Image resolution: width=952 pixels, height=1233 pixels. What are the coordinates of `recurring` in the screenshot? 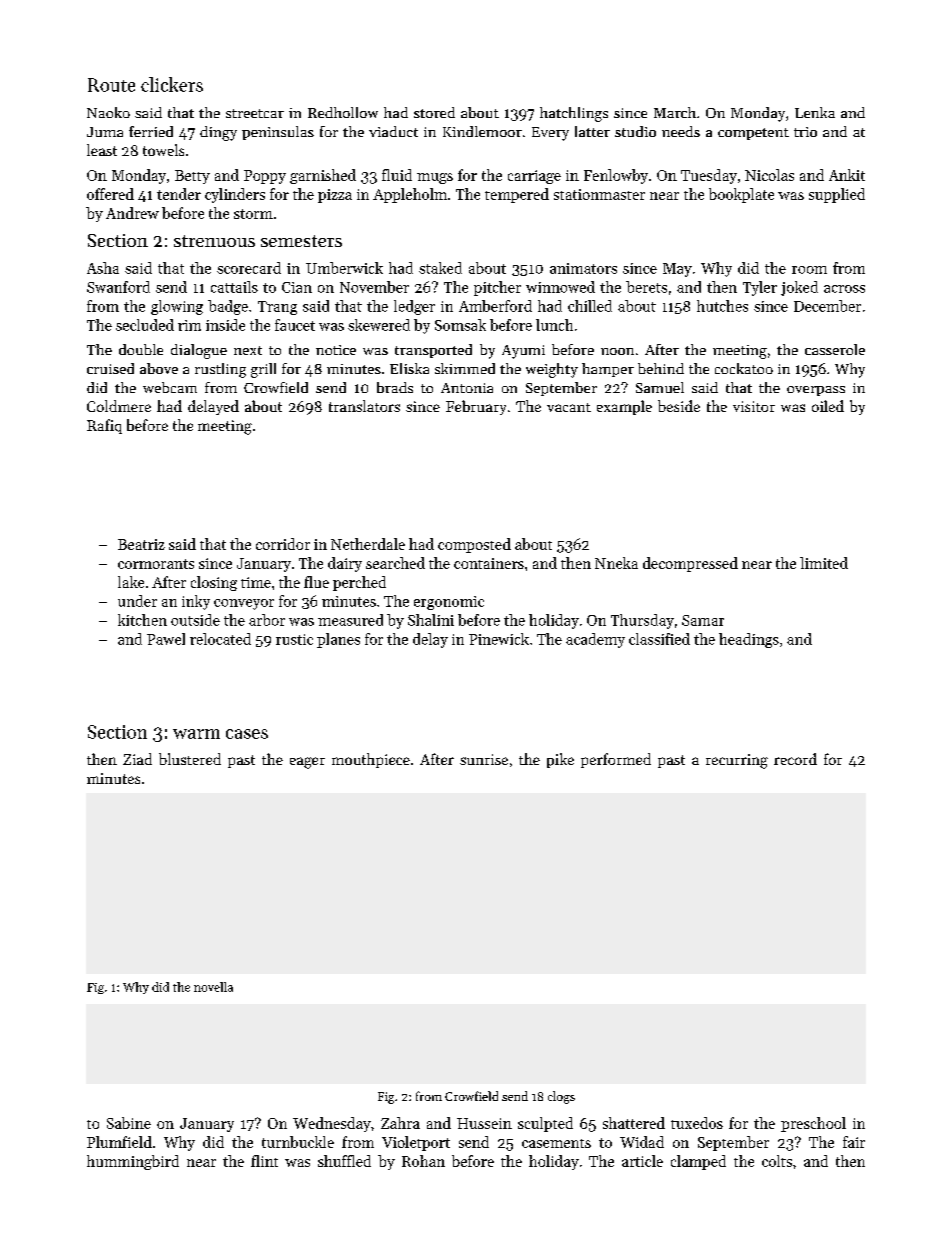 It's located at (737, 761).
